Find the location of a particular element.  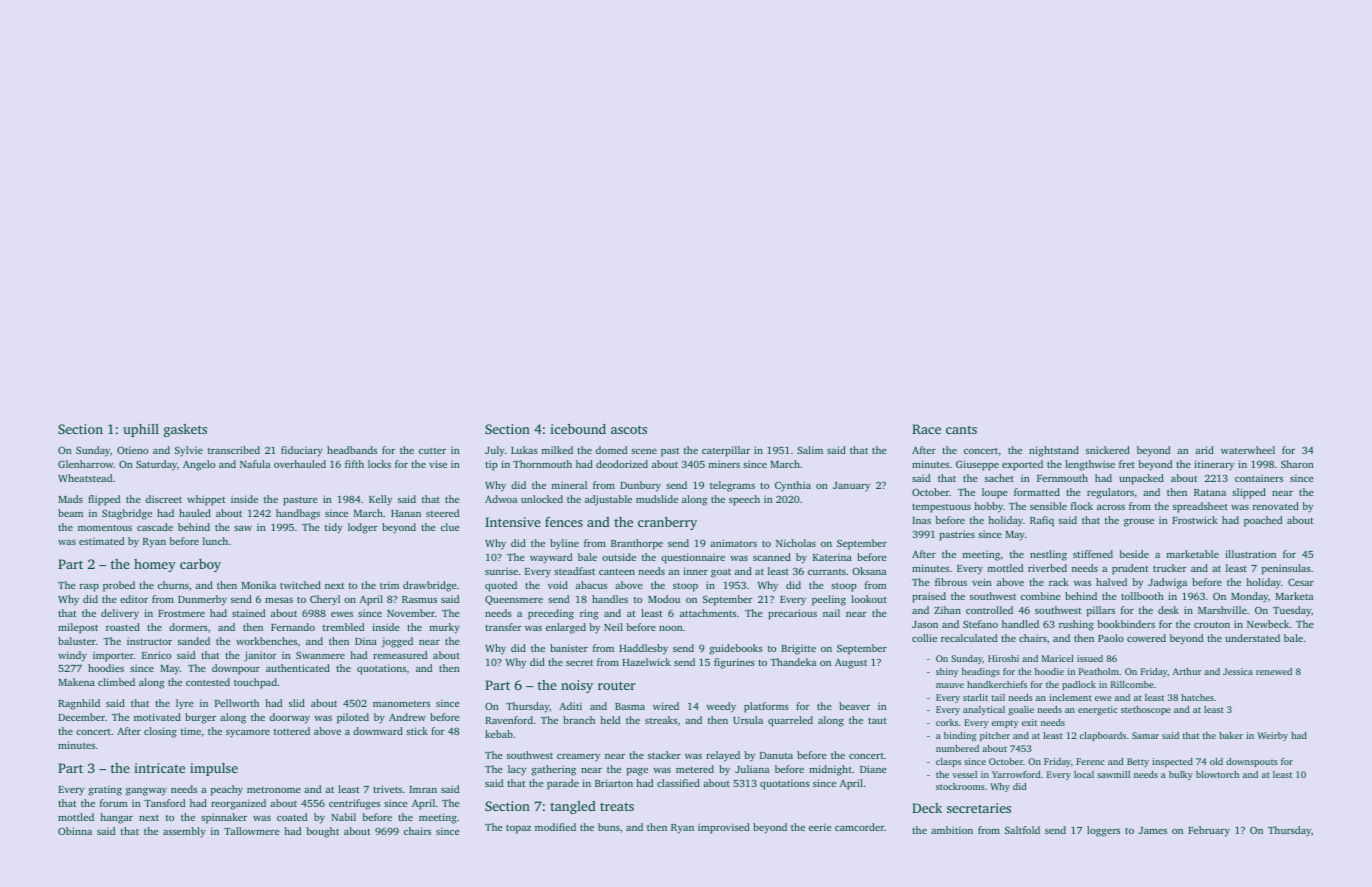

uphill is located at coordinates (141, 430).
